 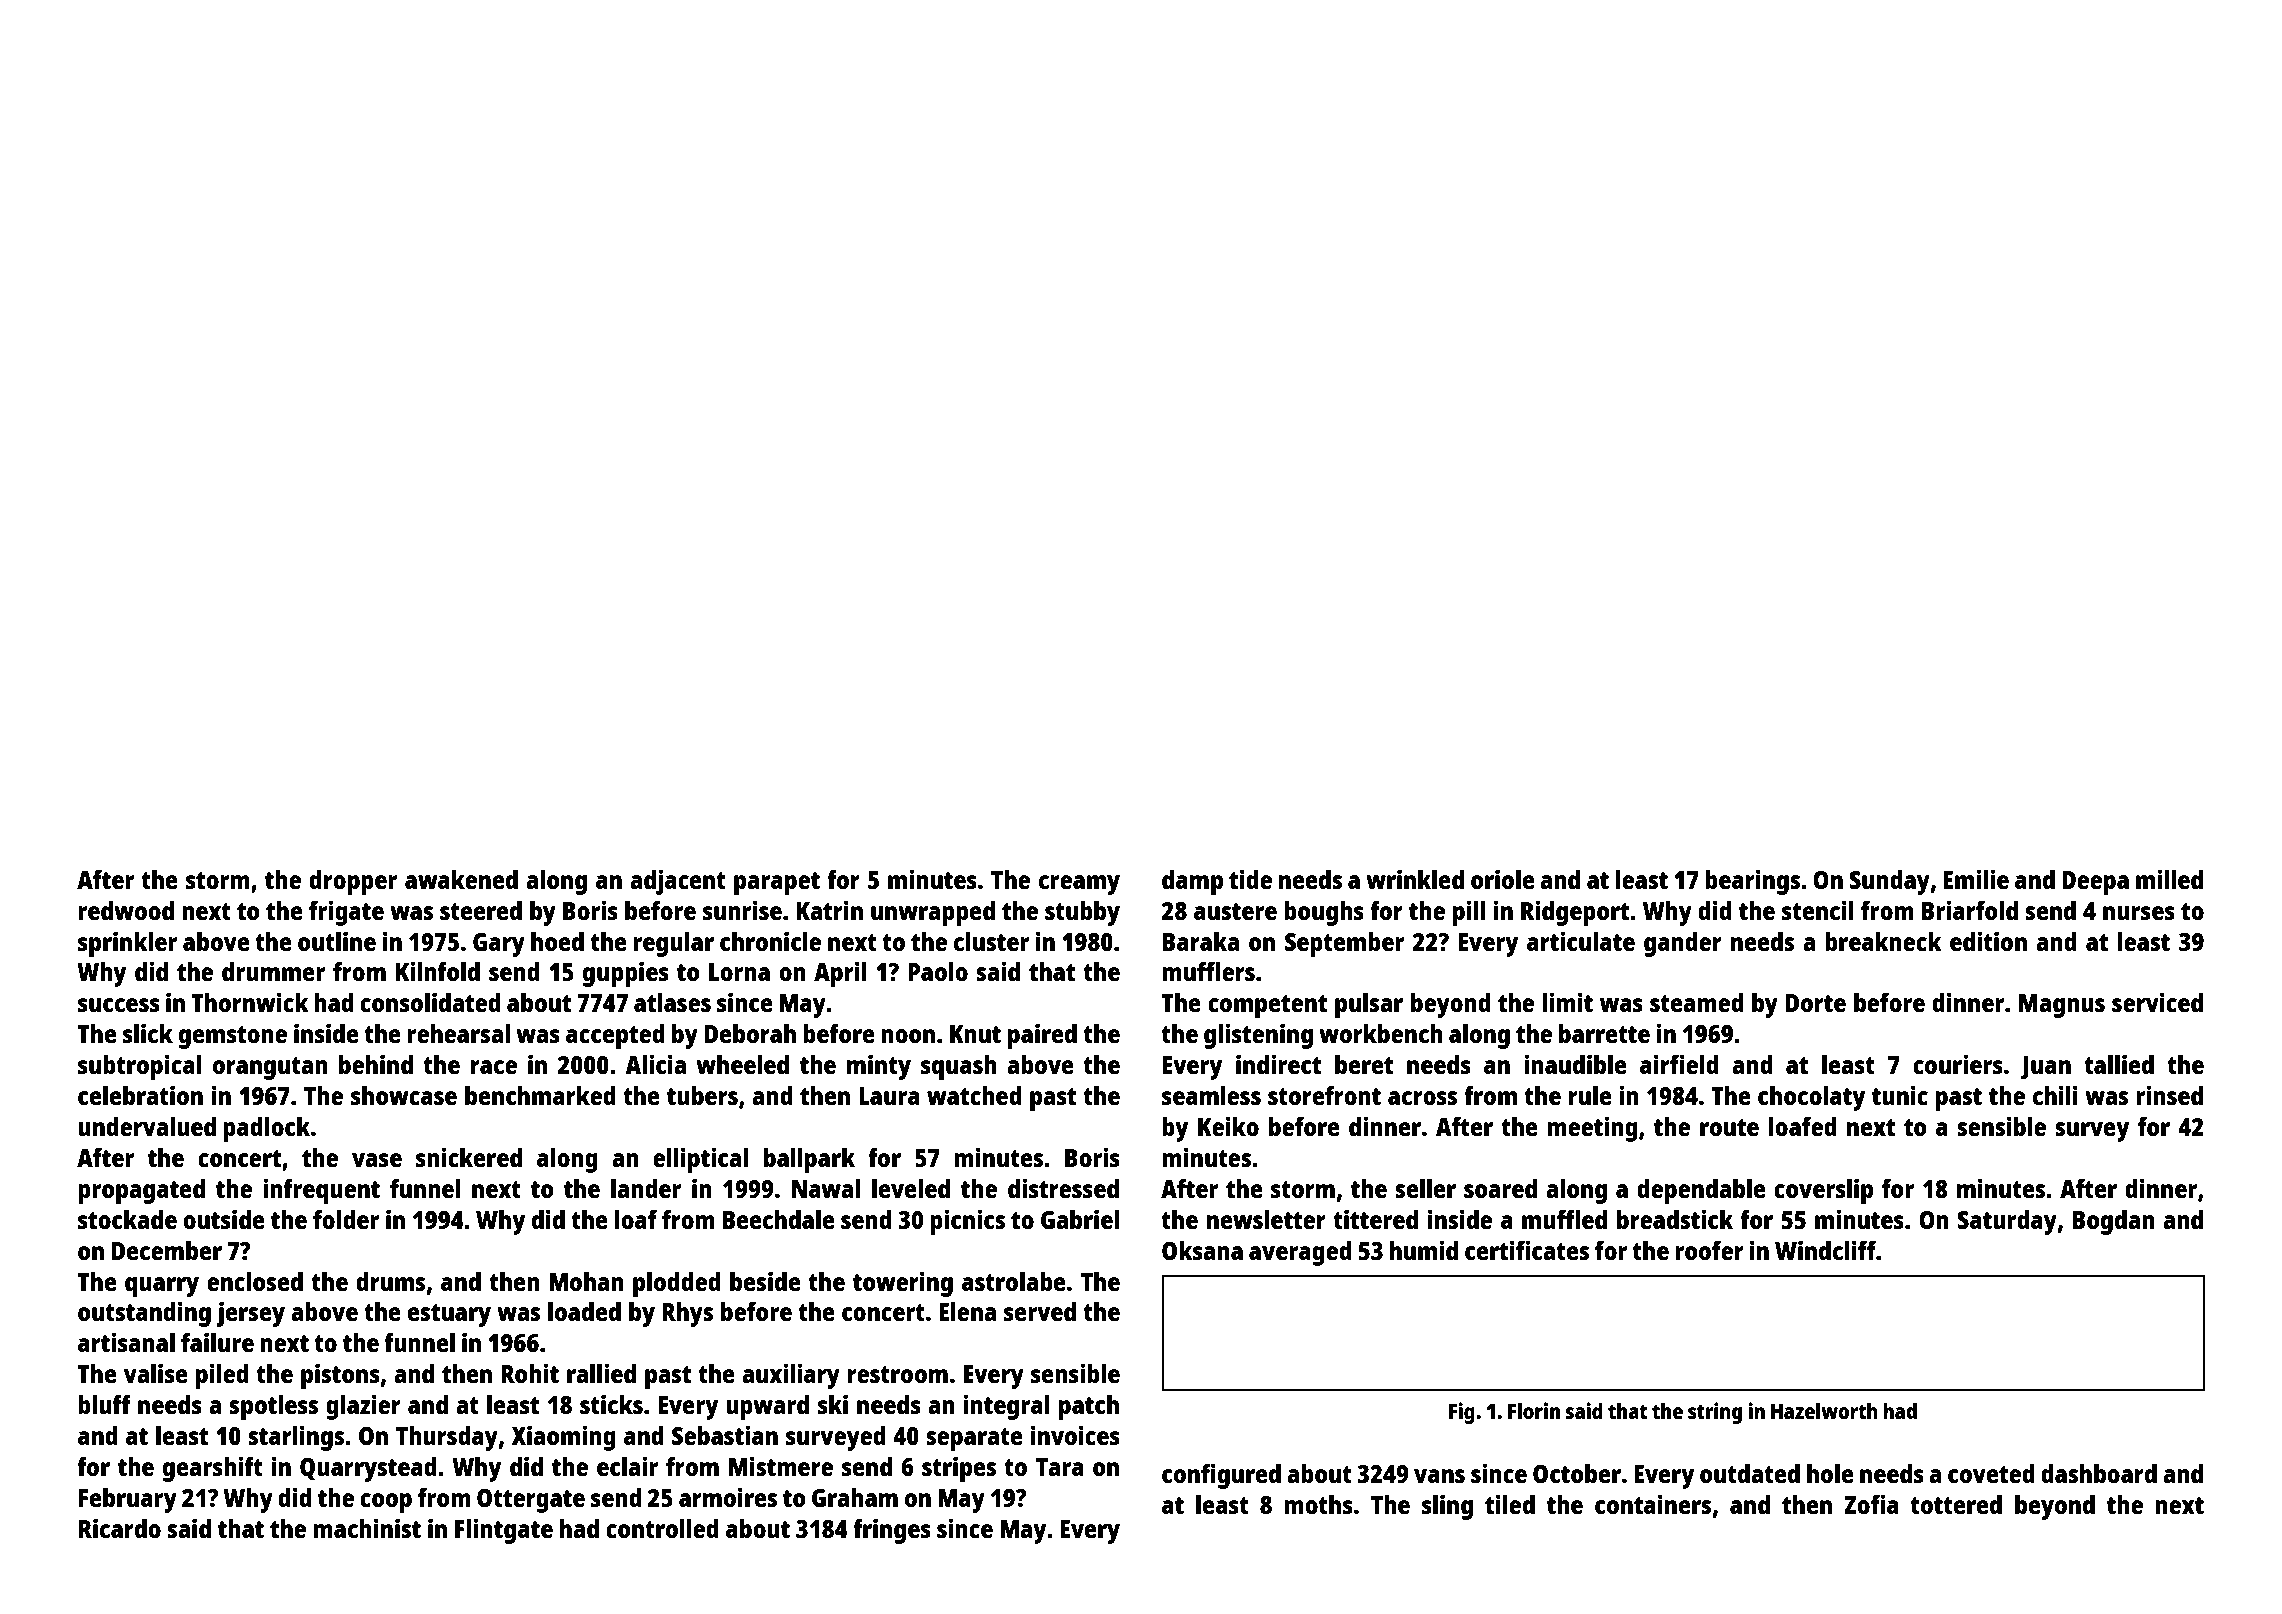 I want to click on unwrapped, so click(x=933, y=913).
